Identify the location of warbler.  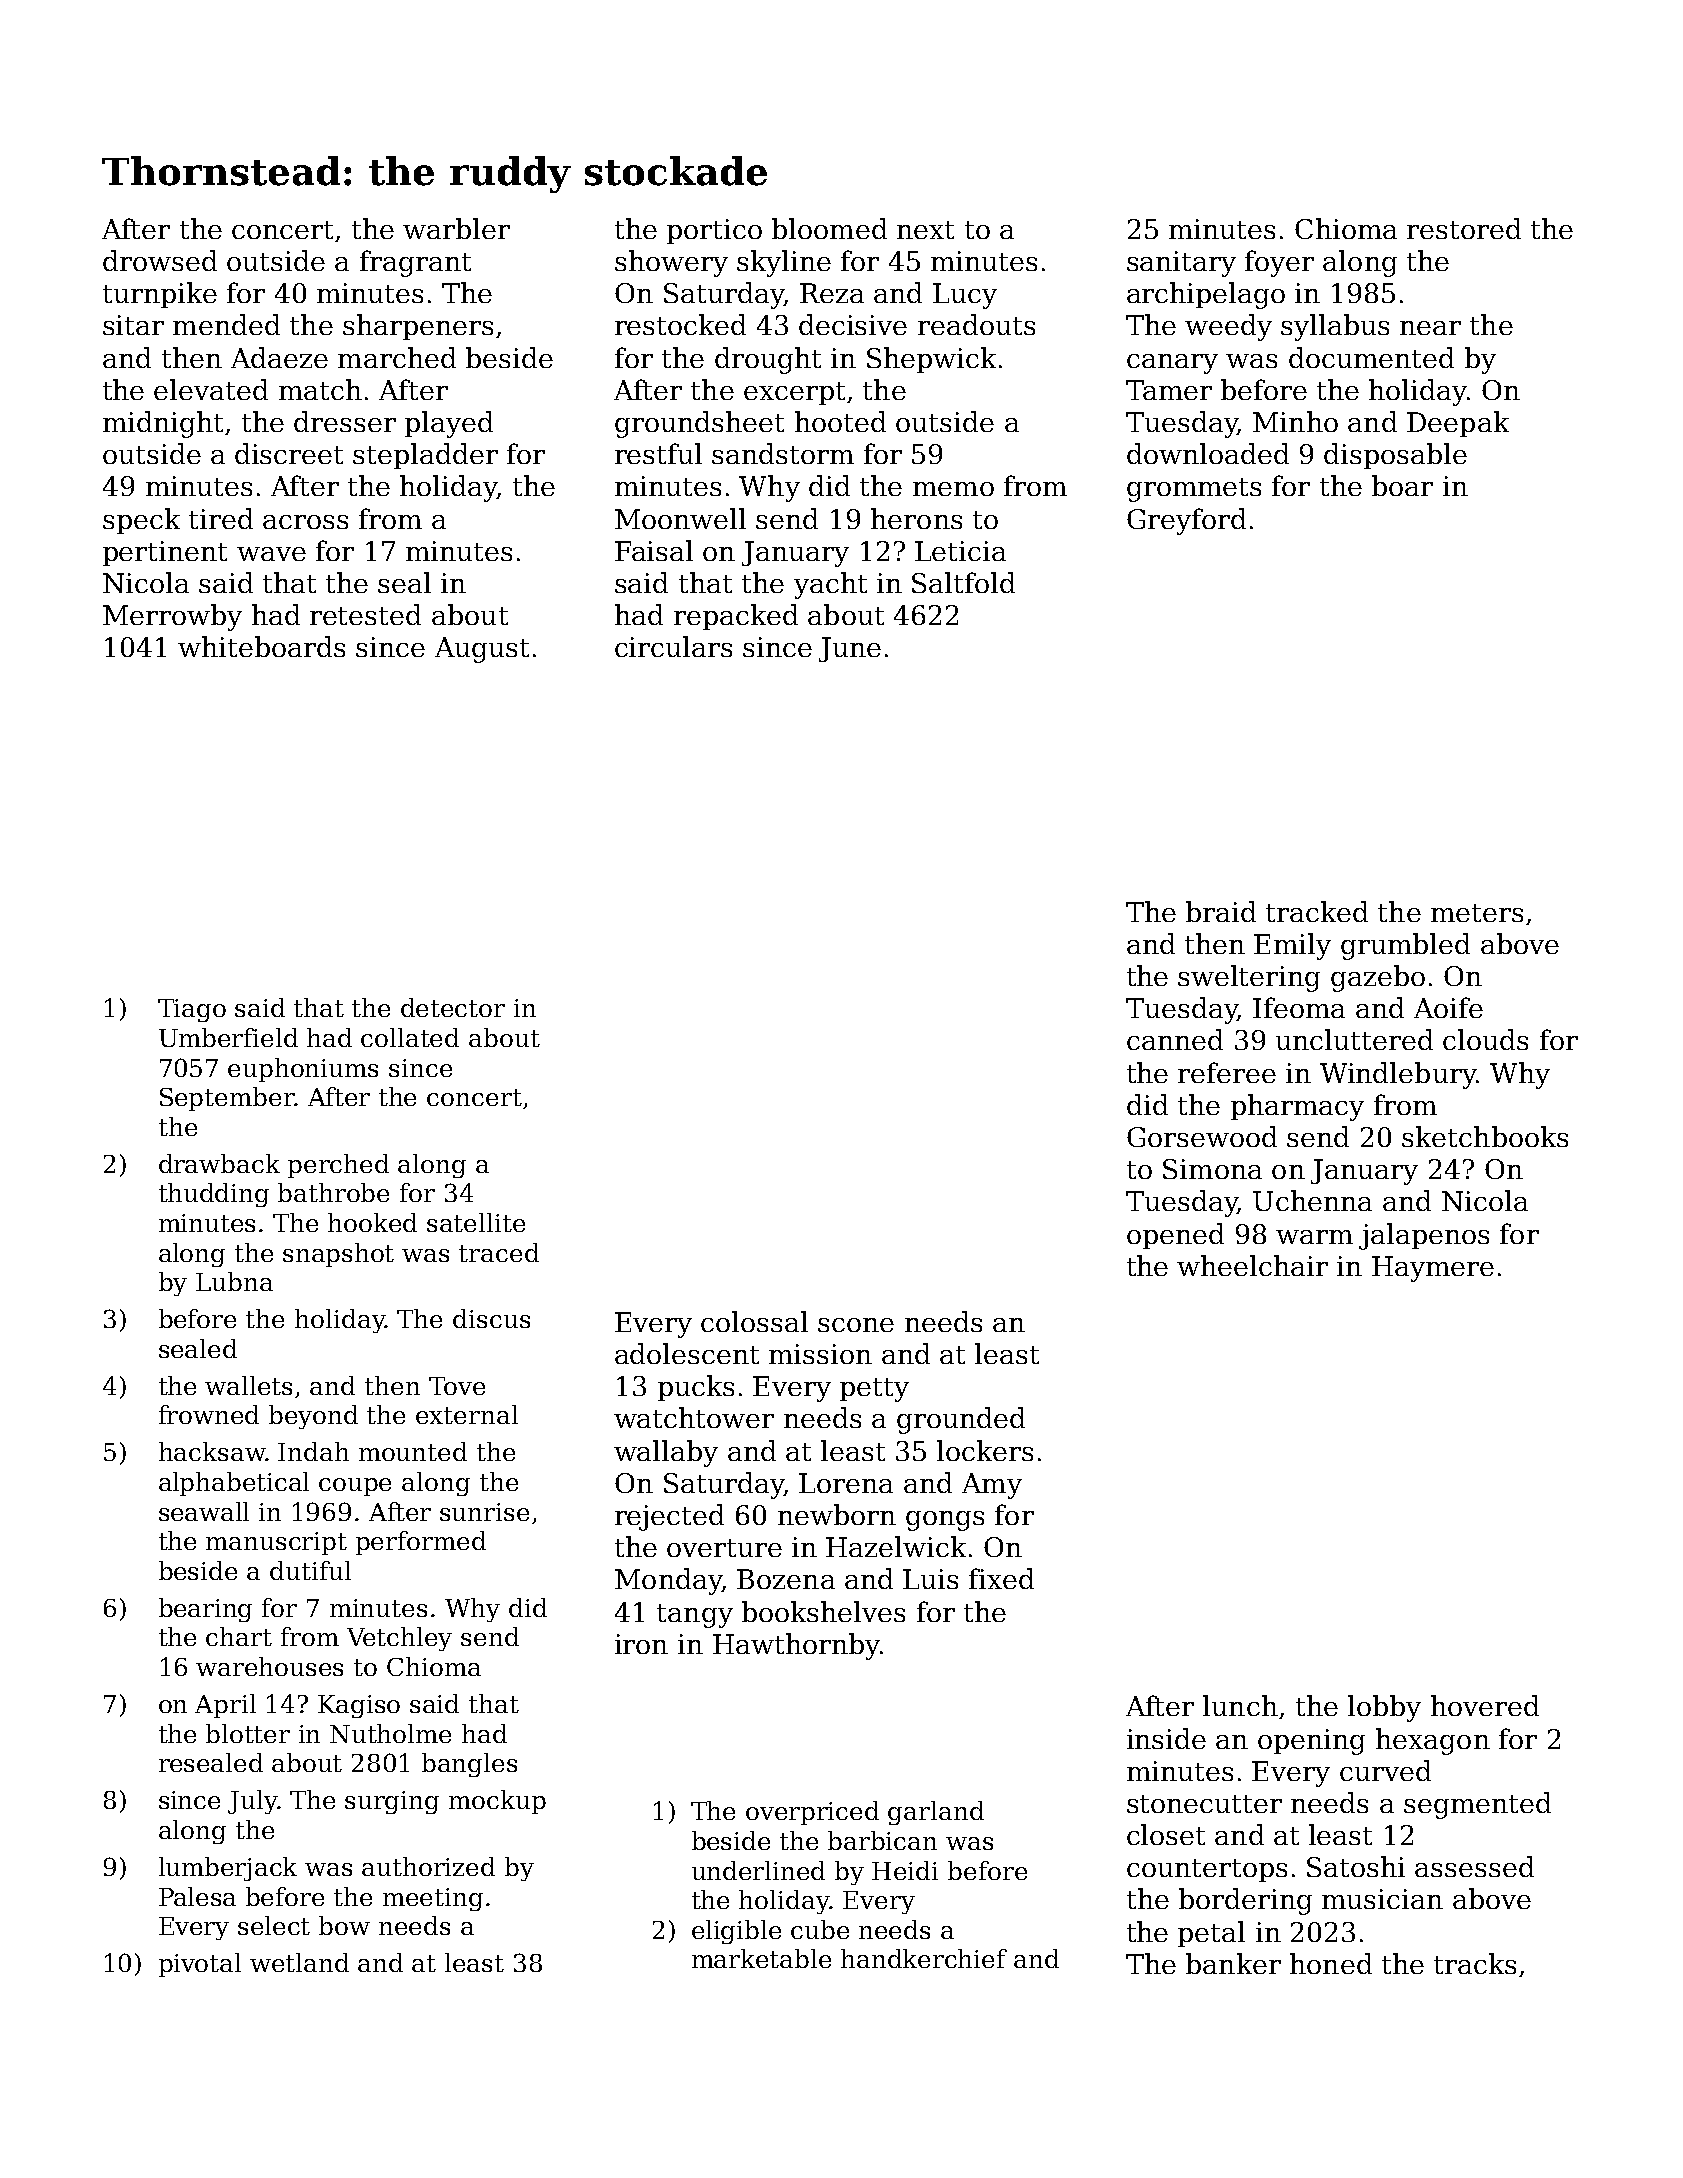
(456, 228).
